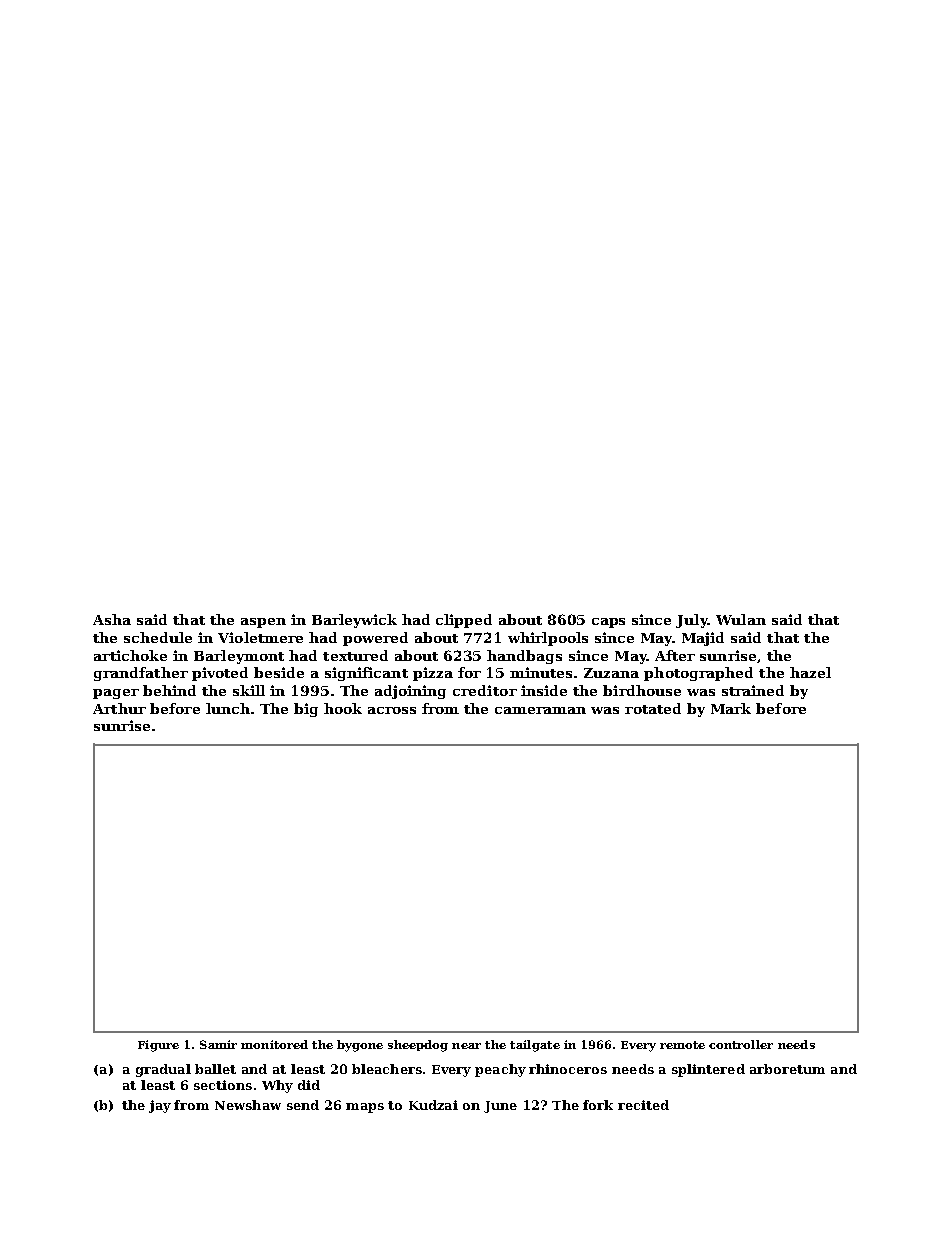 The width and height of the page is (952, 1233). I want to click on peachy, so click(500, 1070).
